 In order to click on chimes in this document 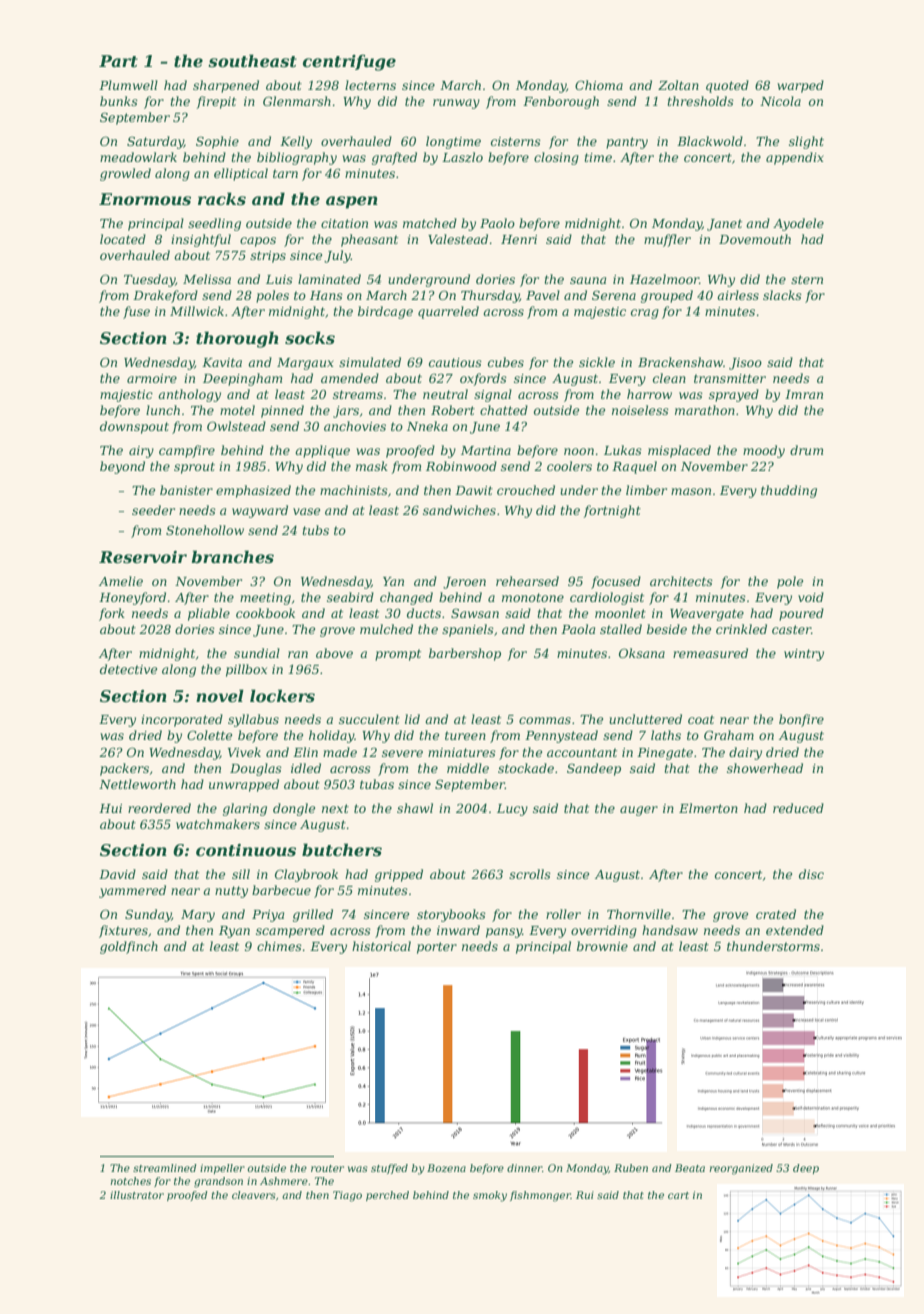, I will do `click(279, 946)`.
